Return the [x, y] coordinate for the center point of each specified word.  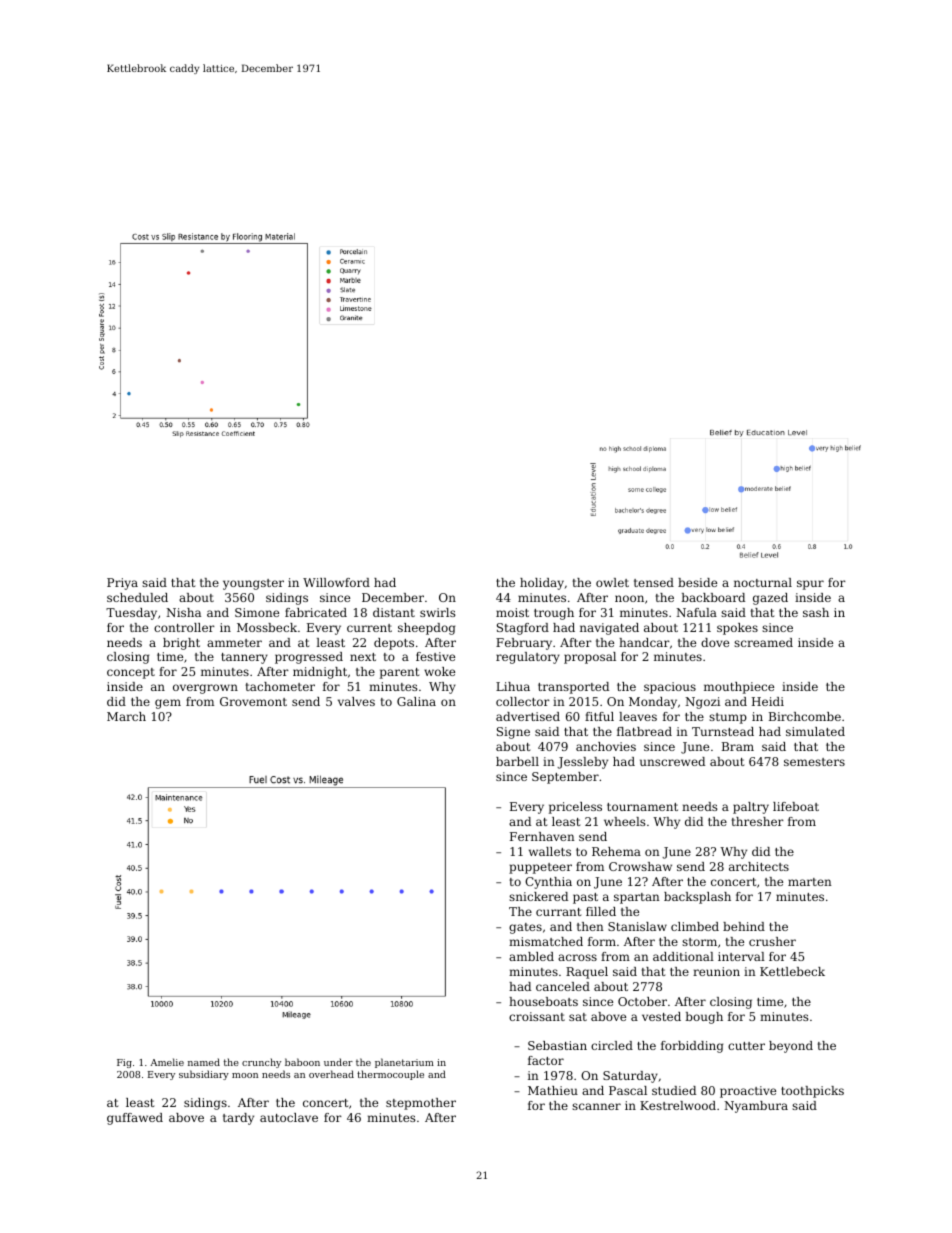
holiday [542, 584]
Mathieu [553, 1090]
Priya [122, 584]
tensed [654, 582]
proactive [748, 1092]
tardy [238, 1119]
